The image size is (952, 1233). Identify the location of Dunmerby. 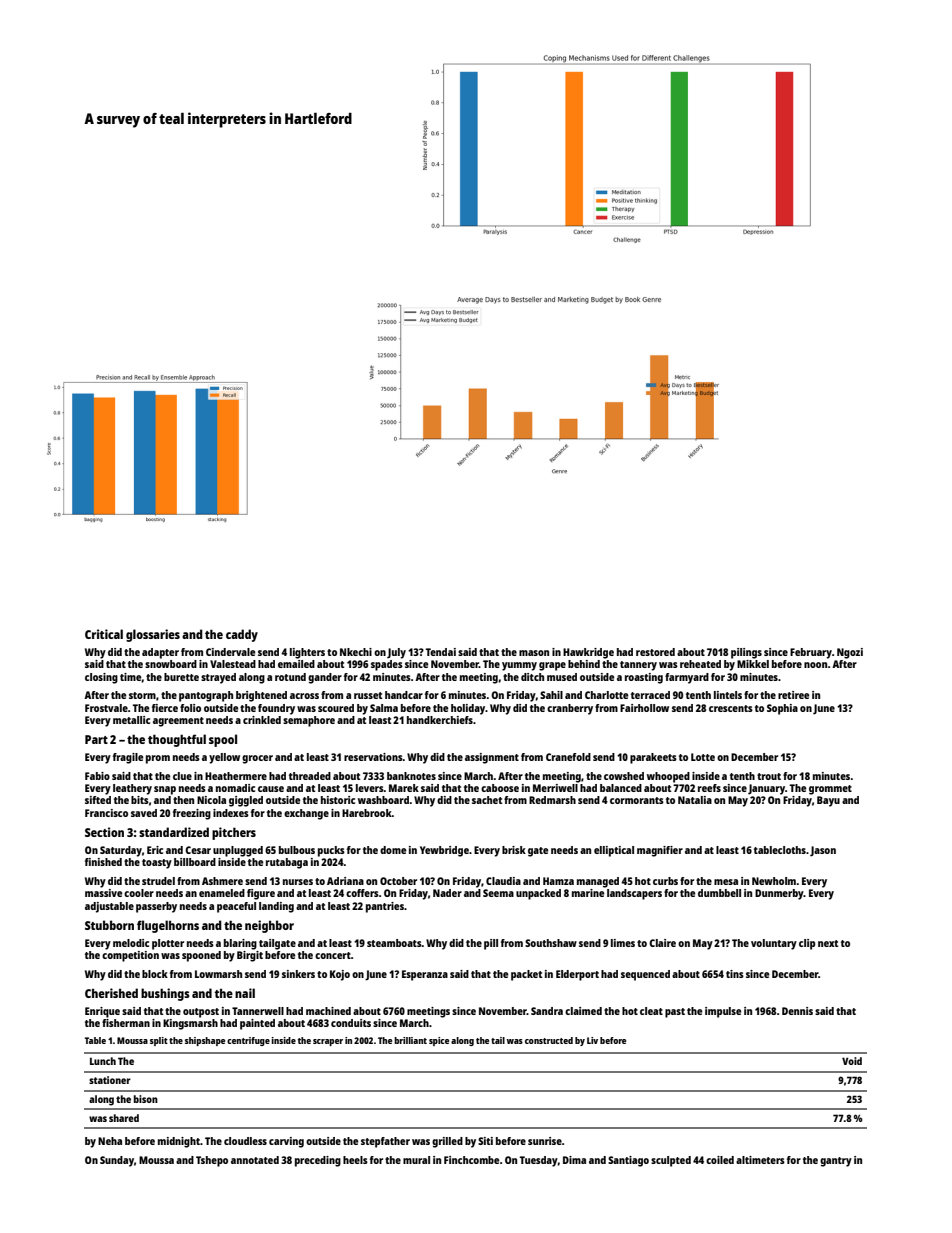
(779, 894).
